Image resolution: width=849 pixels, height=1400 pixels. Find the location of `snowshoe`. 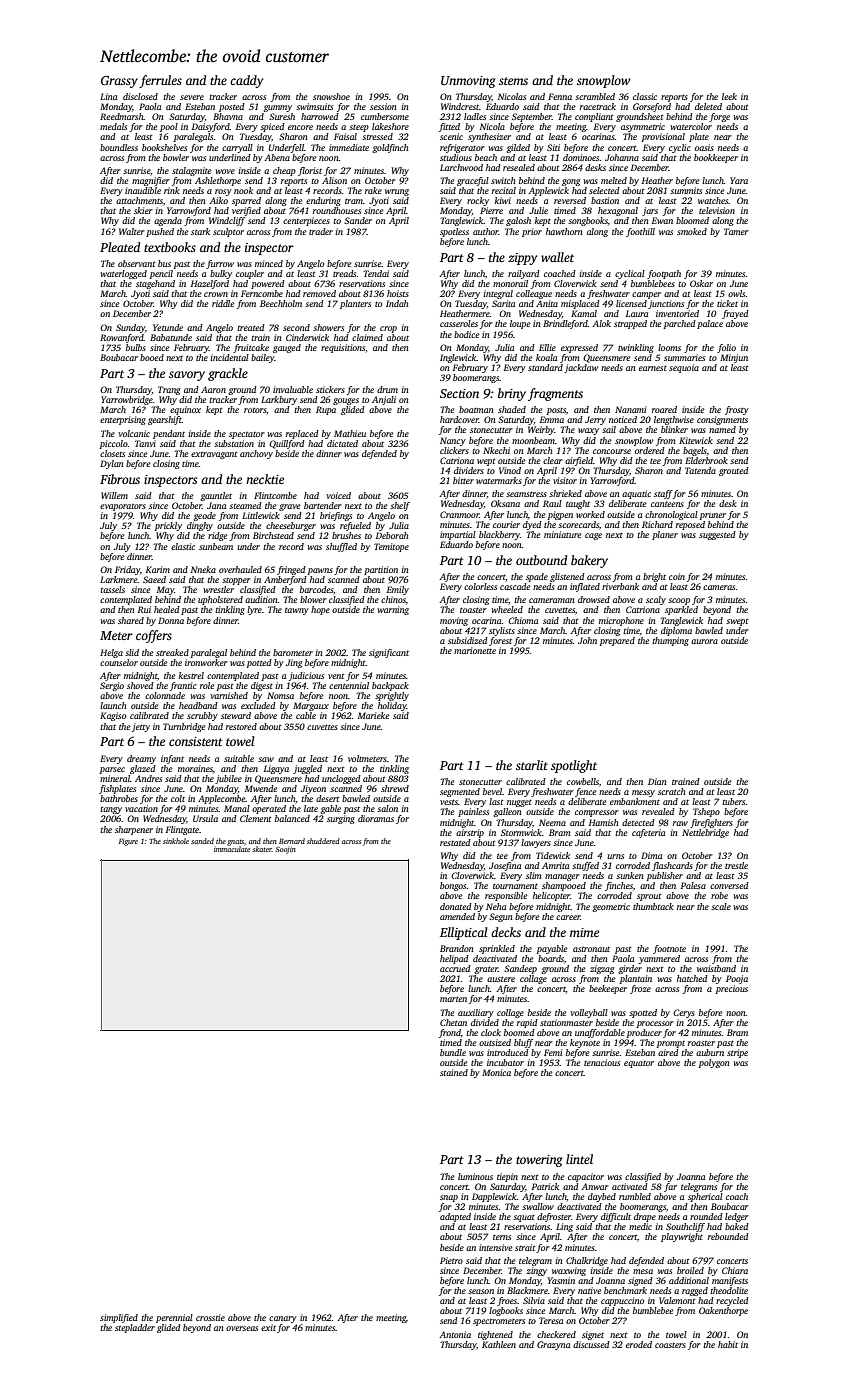

snowshoe is located at coordinates (331, 96).
